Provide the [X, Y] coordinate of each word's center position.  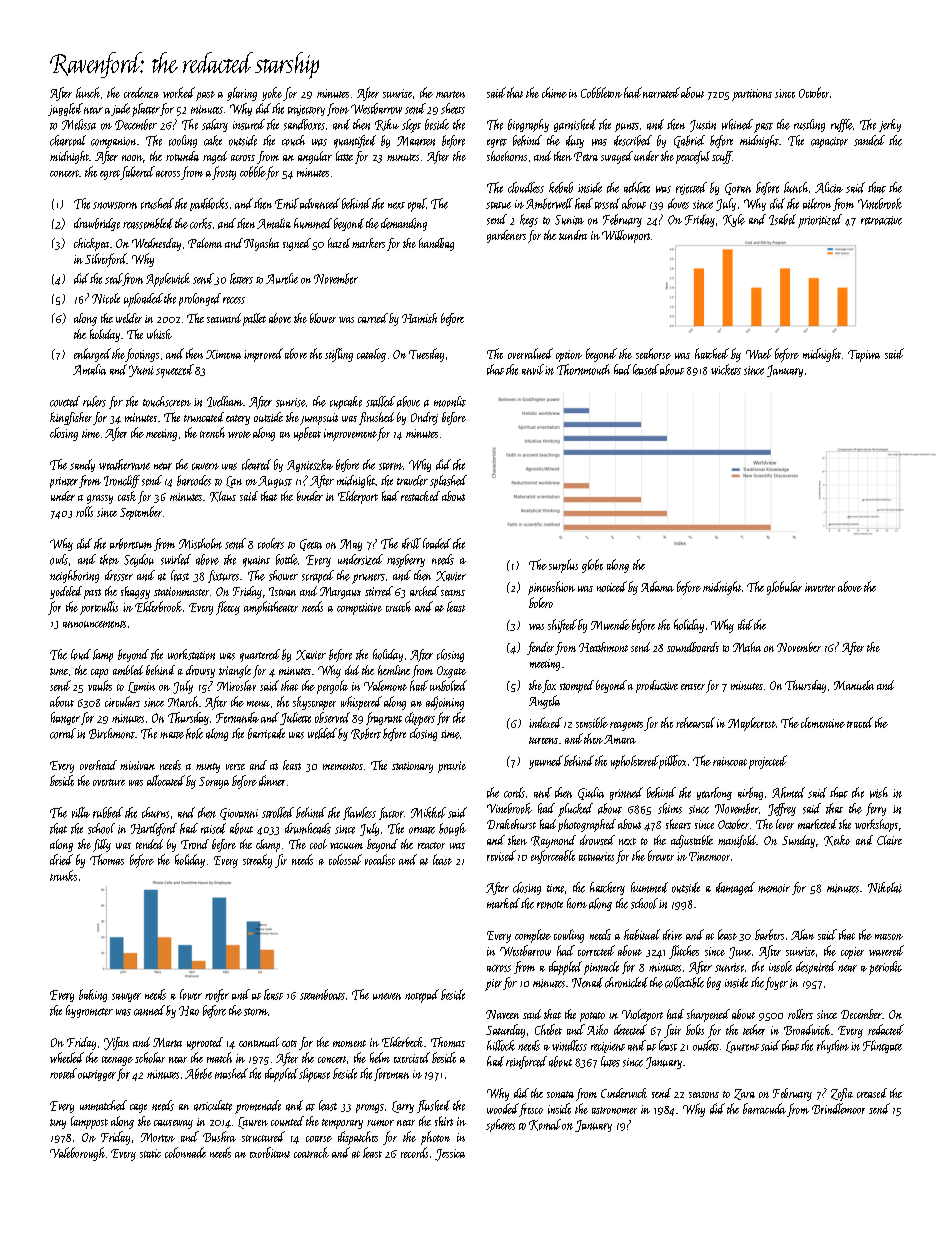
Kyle [734, 220]
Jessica [450, 1155]
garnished [575, 125]
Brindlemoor [838, 1108]
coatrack [311, 1152]
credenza [141, 92]
